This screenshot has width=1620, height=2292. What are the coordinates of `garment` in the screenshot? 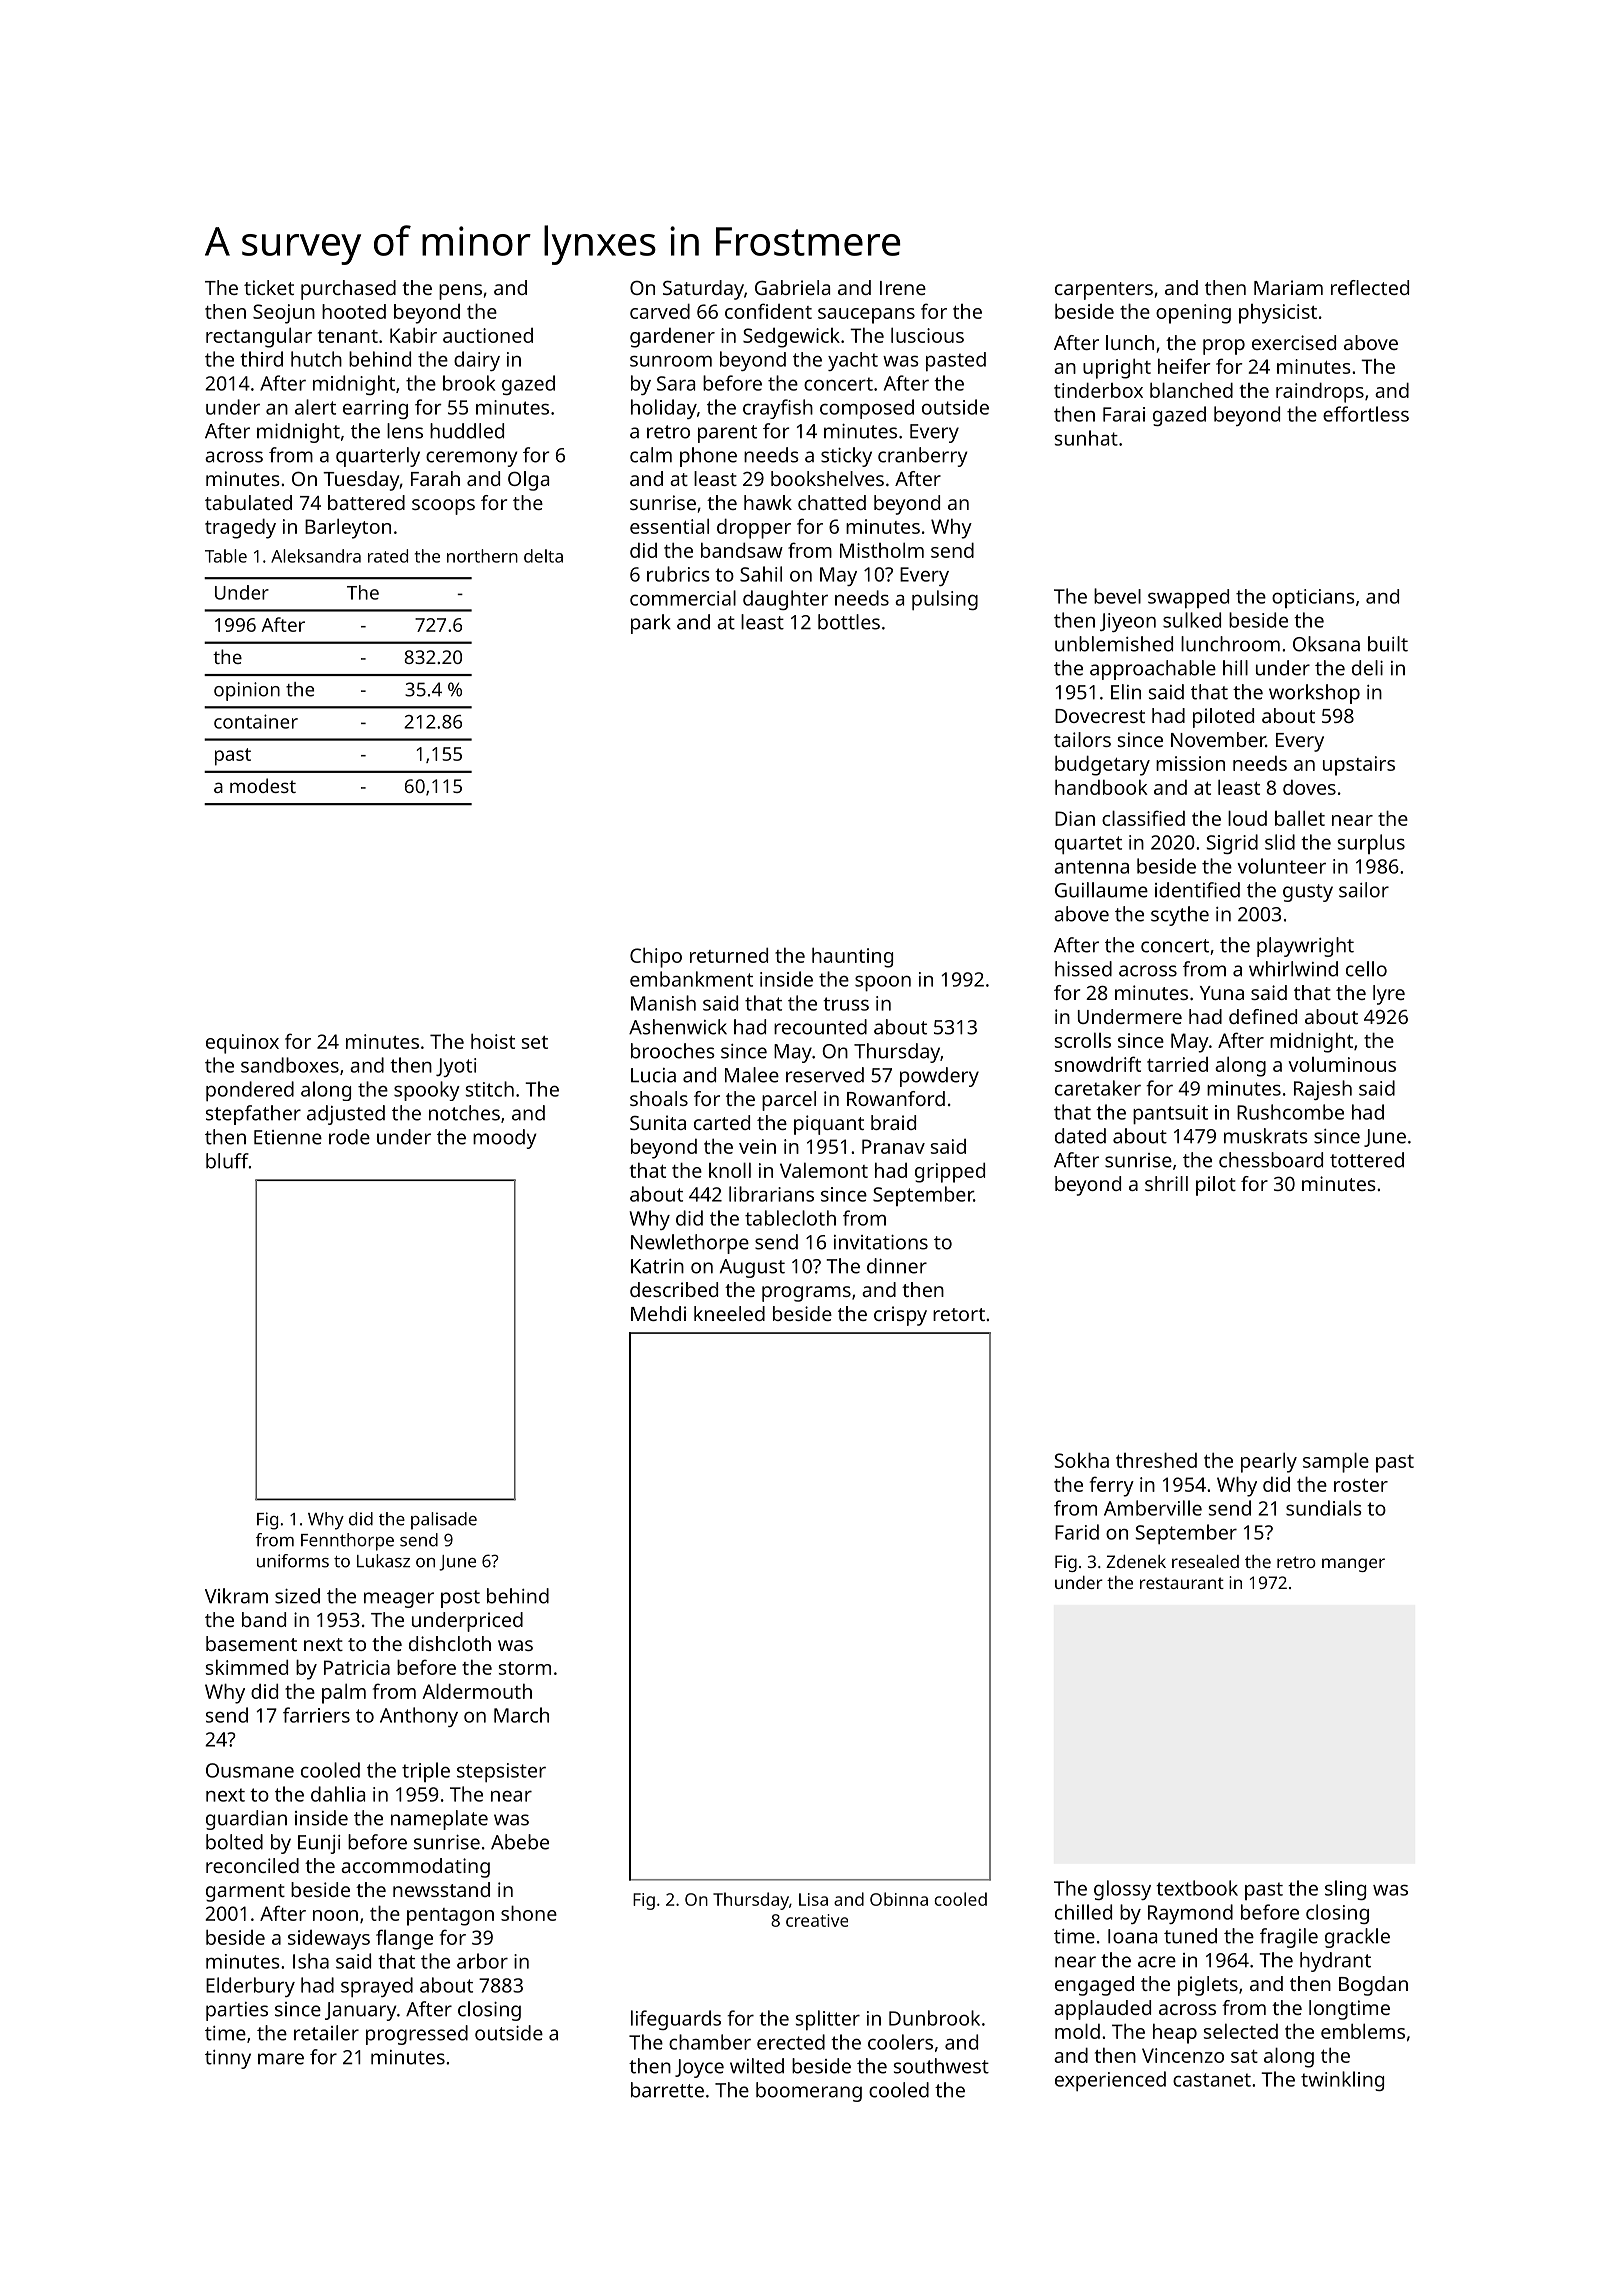 It's located at (245, 1893).
